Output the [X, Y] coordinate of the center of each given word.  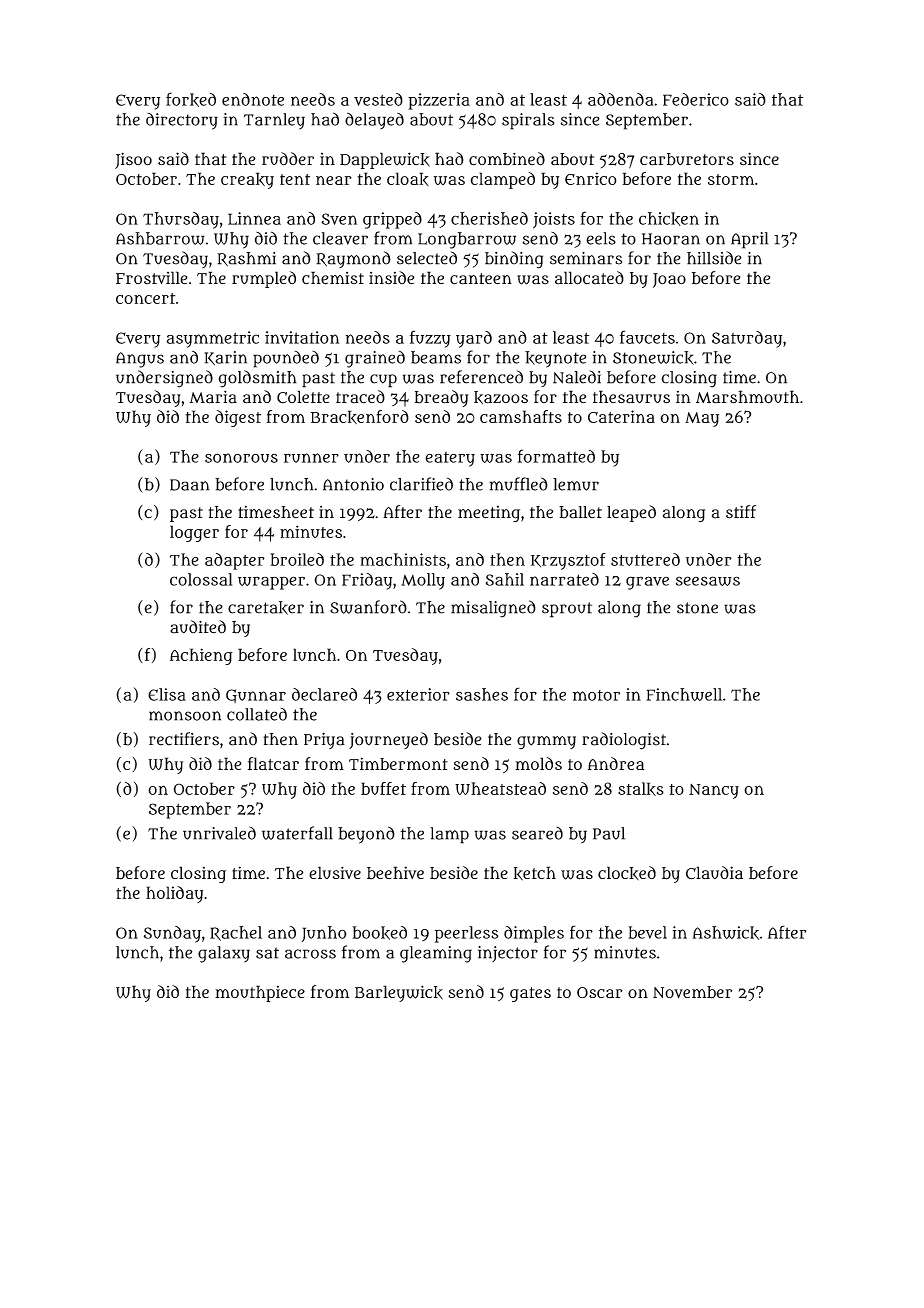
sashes [482, 694]
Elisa [167, 694]
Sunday [172, 934]
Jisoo [133, 160]
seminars [586, 258]
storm [731, 179]
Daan [189, 485]
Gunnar [256, 696]
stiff [741, 512]
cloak [408, 179]
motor [596, 695]
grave [647, 583]
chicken [669, 219]
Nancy [714, 791]
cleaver [340, 238]
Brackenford [360, 417]
